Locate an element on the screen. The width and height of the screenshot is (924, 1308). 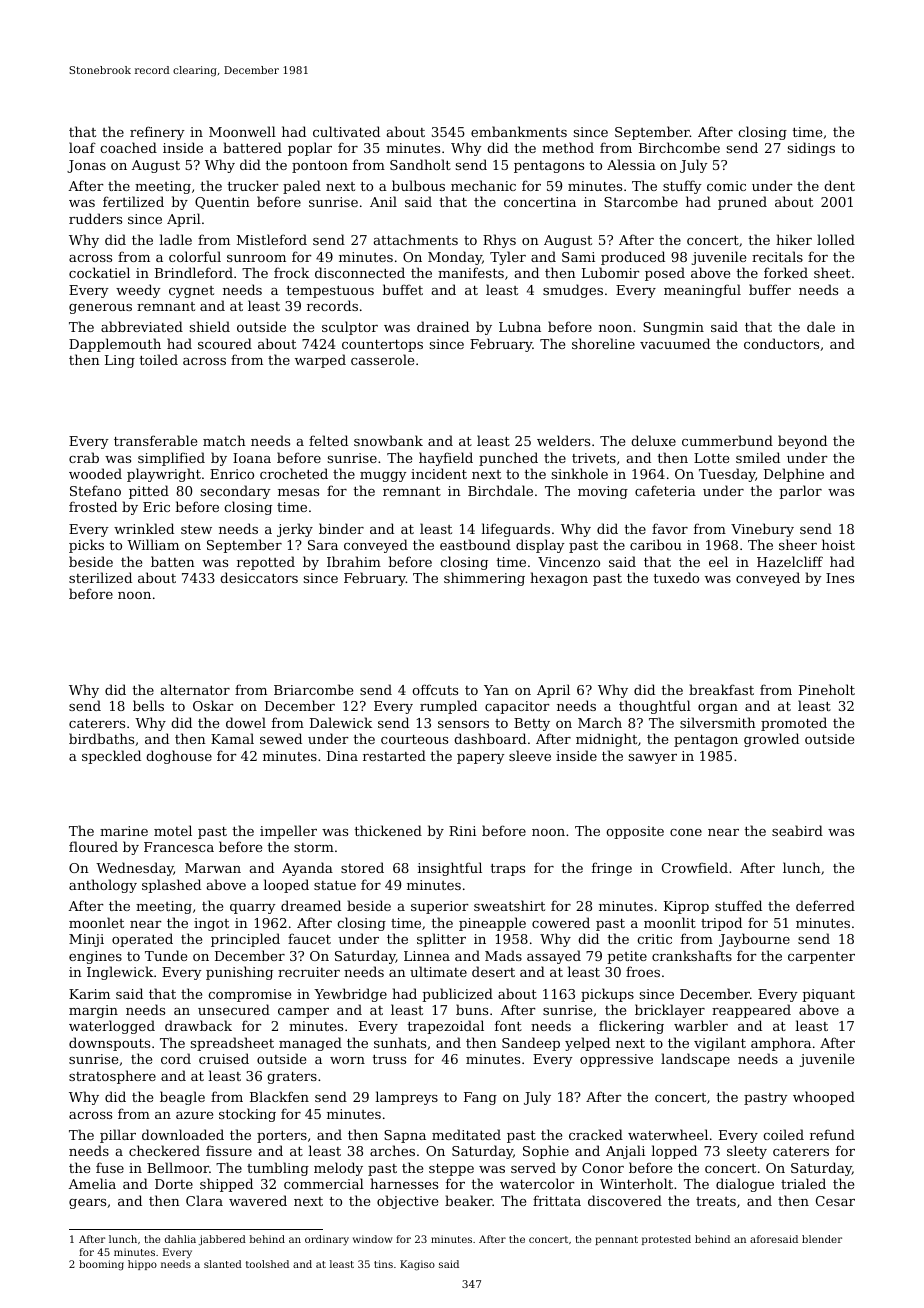
toolshed is located at coordinates (267, 1264).
